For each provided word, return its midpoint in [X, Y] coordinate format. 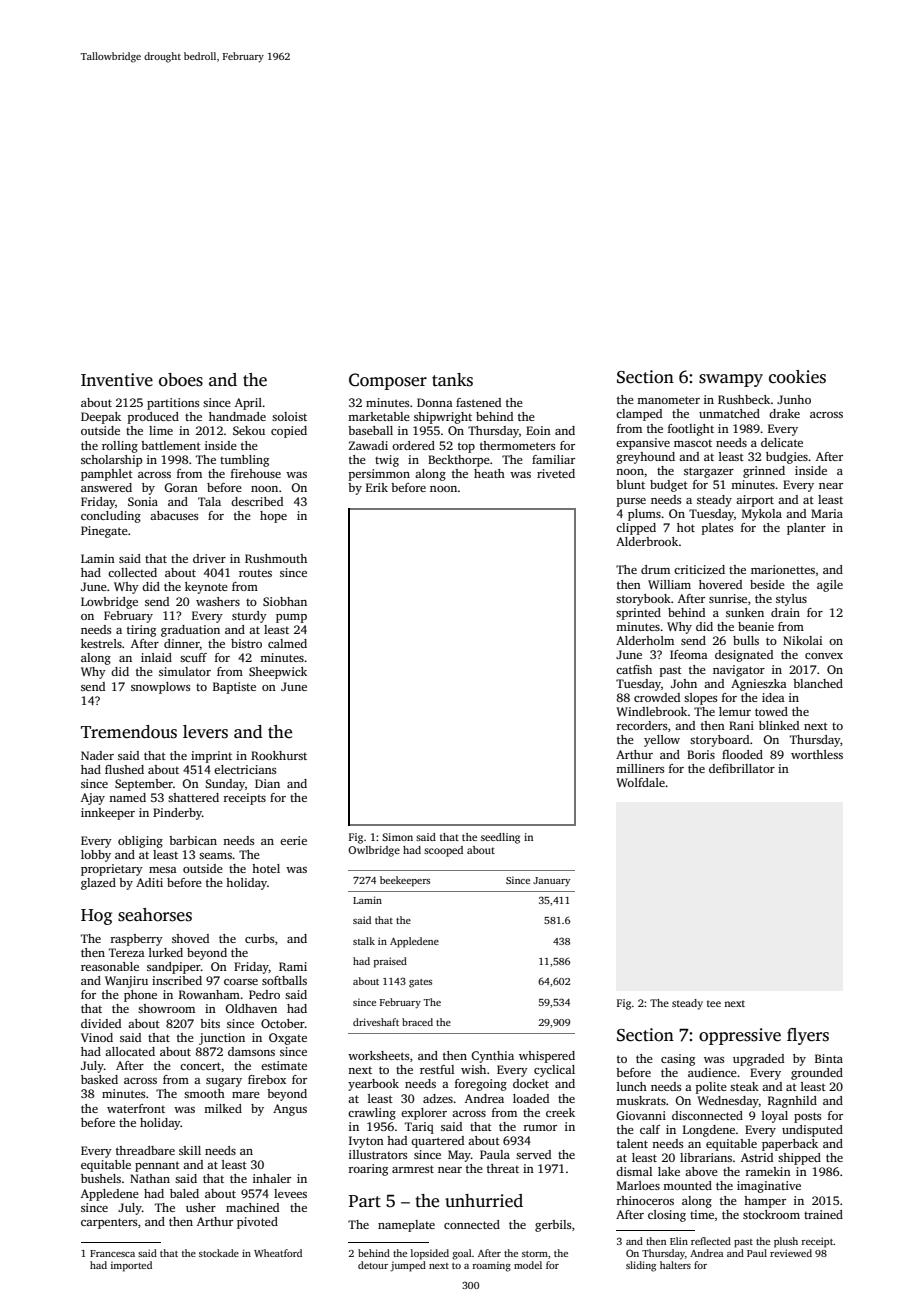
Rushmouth [276, 558]
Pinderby [177, 814]
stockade [219, 1253]
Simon [397, 837]
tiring [141, 631]
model [528, 1265]
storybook [643, 600]
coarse [241, 982]
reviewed [791, 1253]
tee [714, 1003]
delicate [782, 442]
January [551, 881]
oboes [181, 380]
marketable [379, 416]
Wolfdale [640, 782]
